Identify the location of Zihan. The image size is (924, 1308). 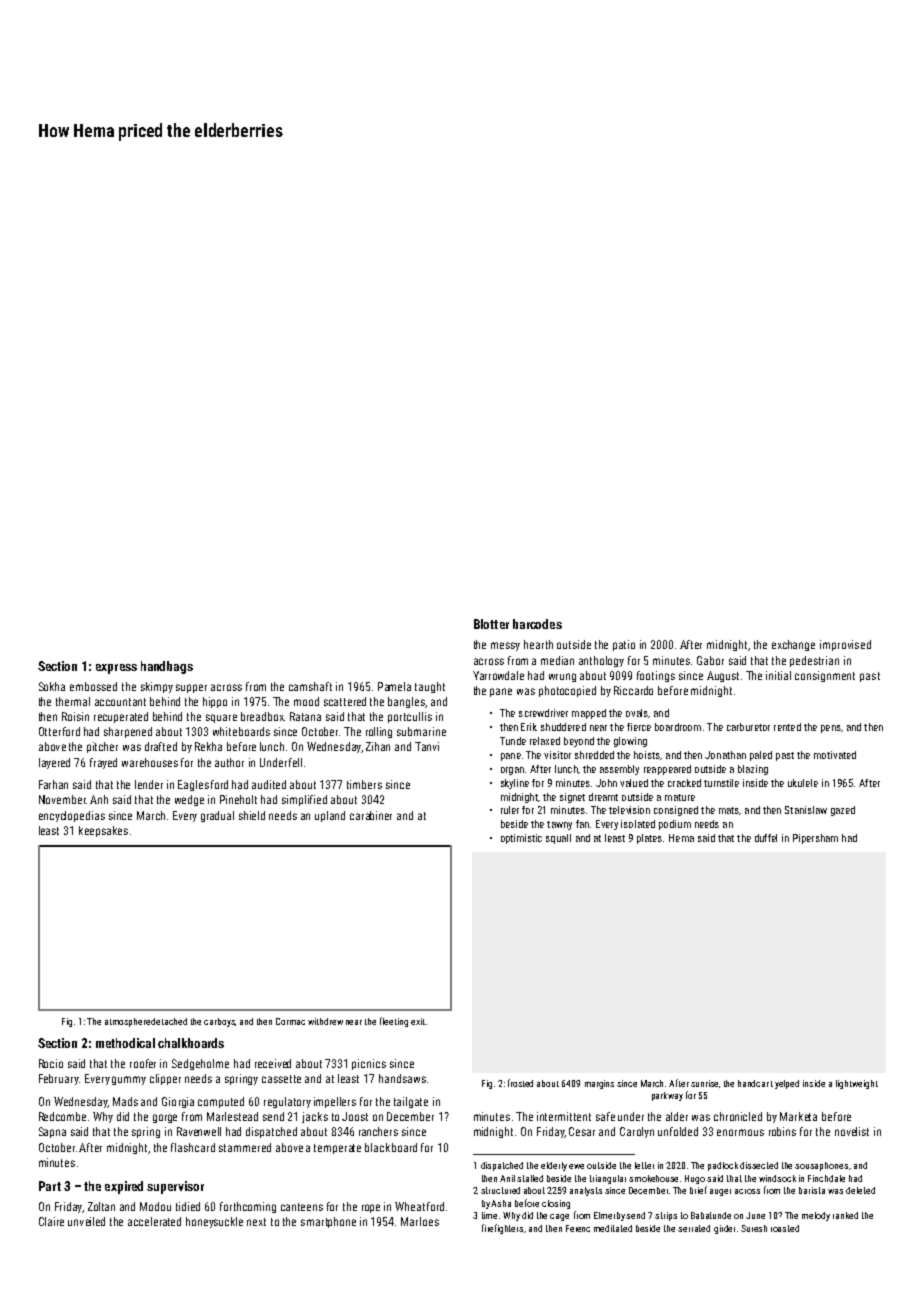
(378, 746).
